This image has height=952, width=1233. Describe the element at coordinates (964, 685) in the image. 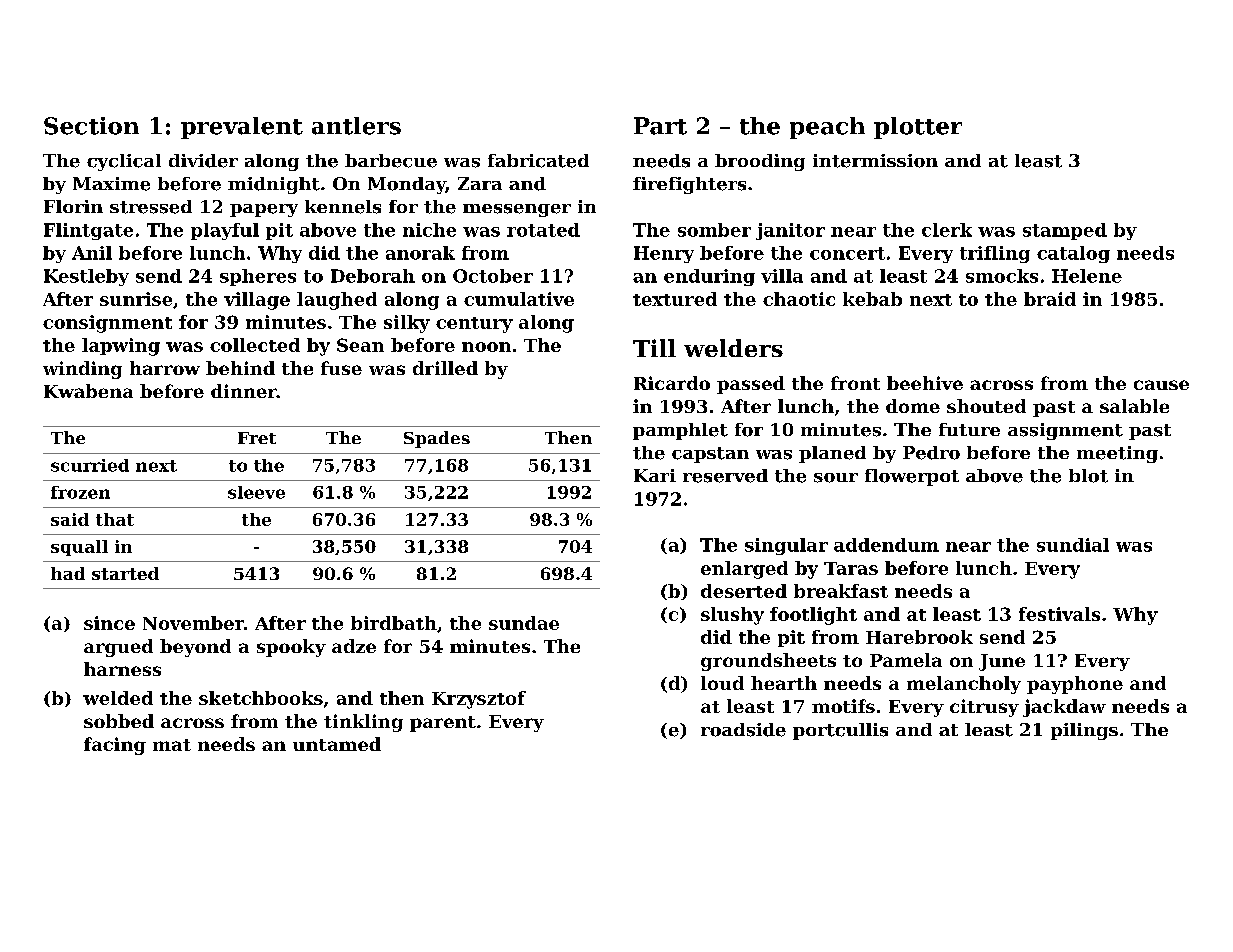

I see `melancholy` at that location.
